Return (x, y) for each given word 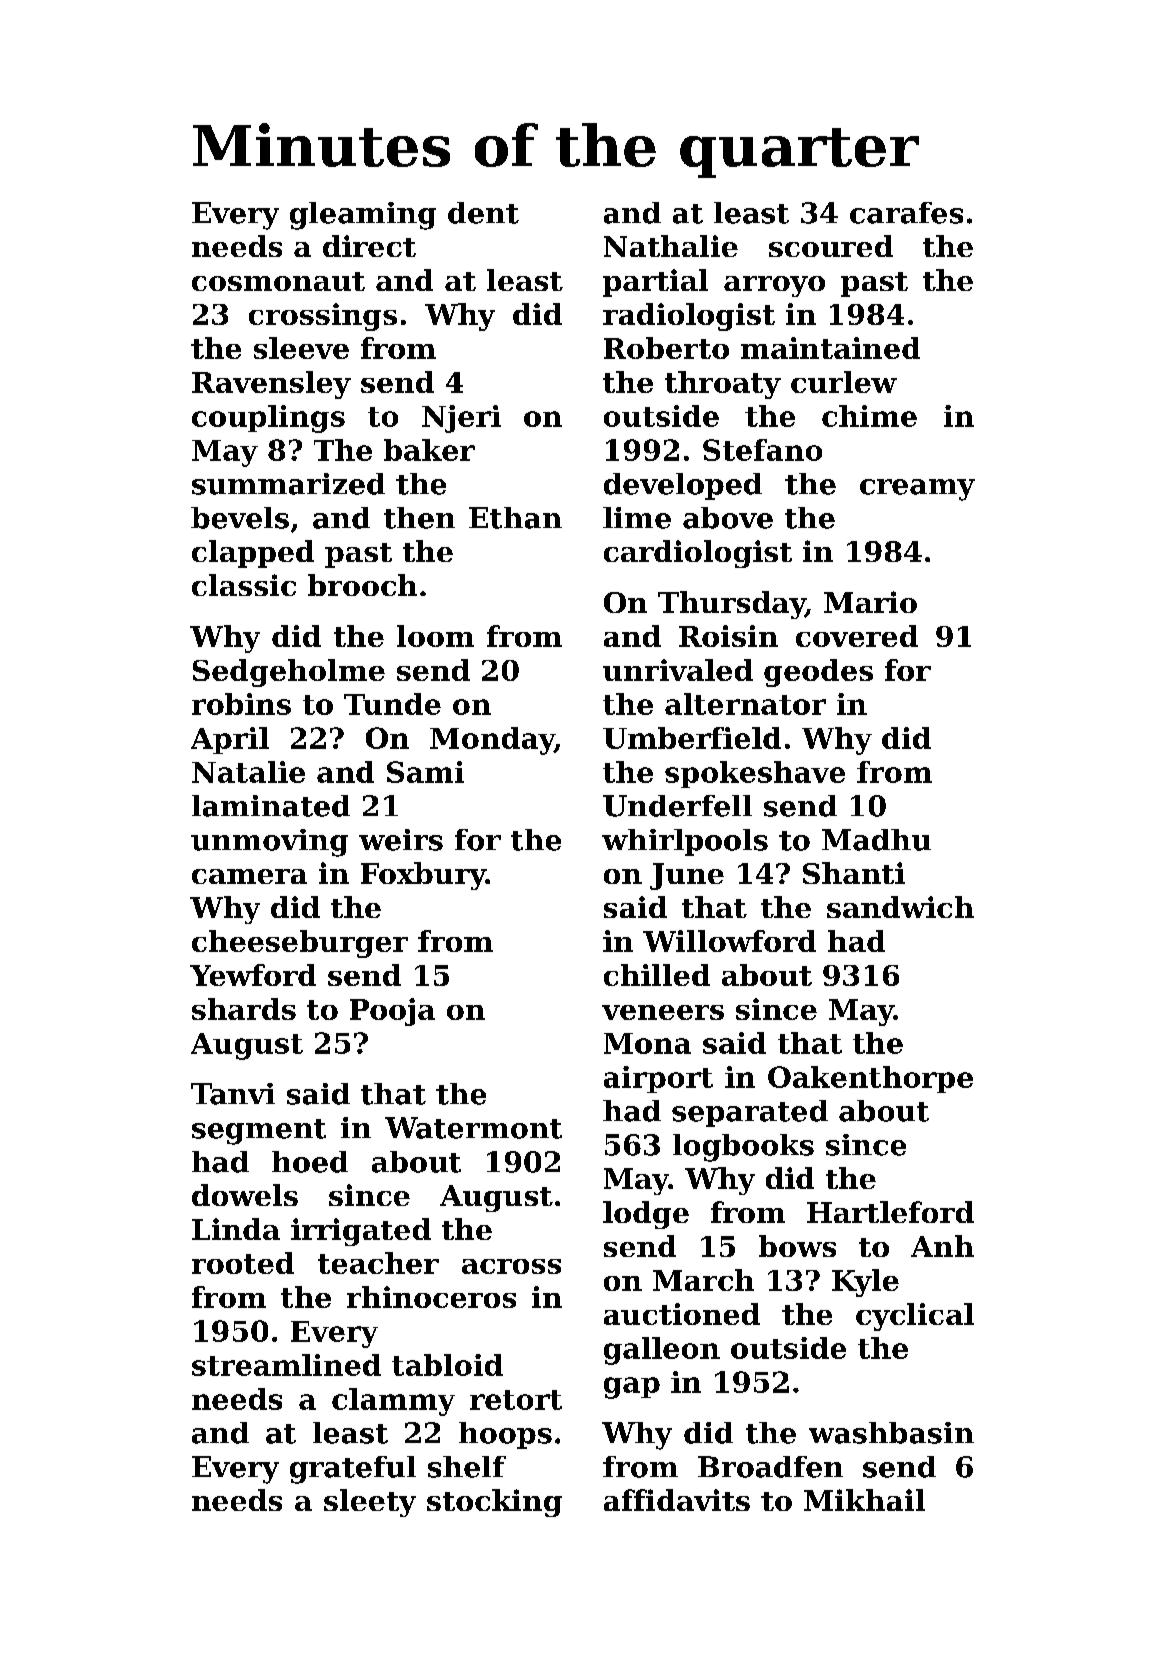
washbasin (891, 1433)
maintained (830, 348)
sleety (370, 1503)
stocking (494, 1503)
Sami (425, 772)
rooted (243, 1263)
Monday (492, 741)
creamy (917, 490)
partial (655, 283)
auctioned (682, 1314)
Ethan (515, 518)
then (419, 518)
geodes (818, 673)
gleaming (363, 216)
